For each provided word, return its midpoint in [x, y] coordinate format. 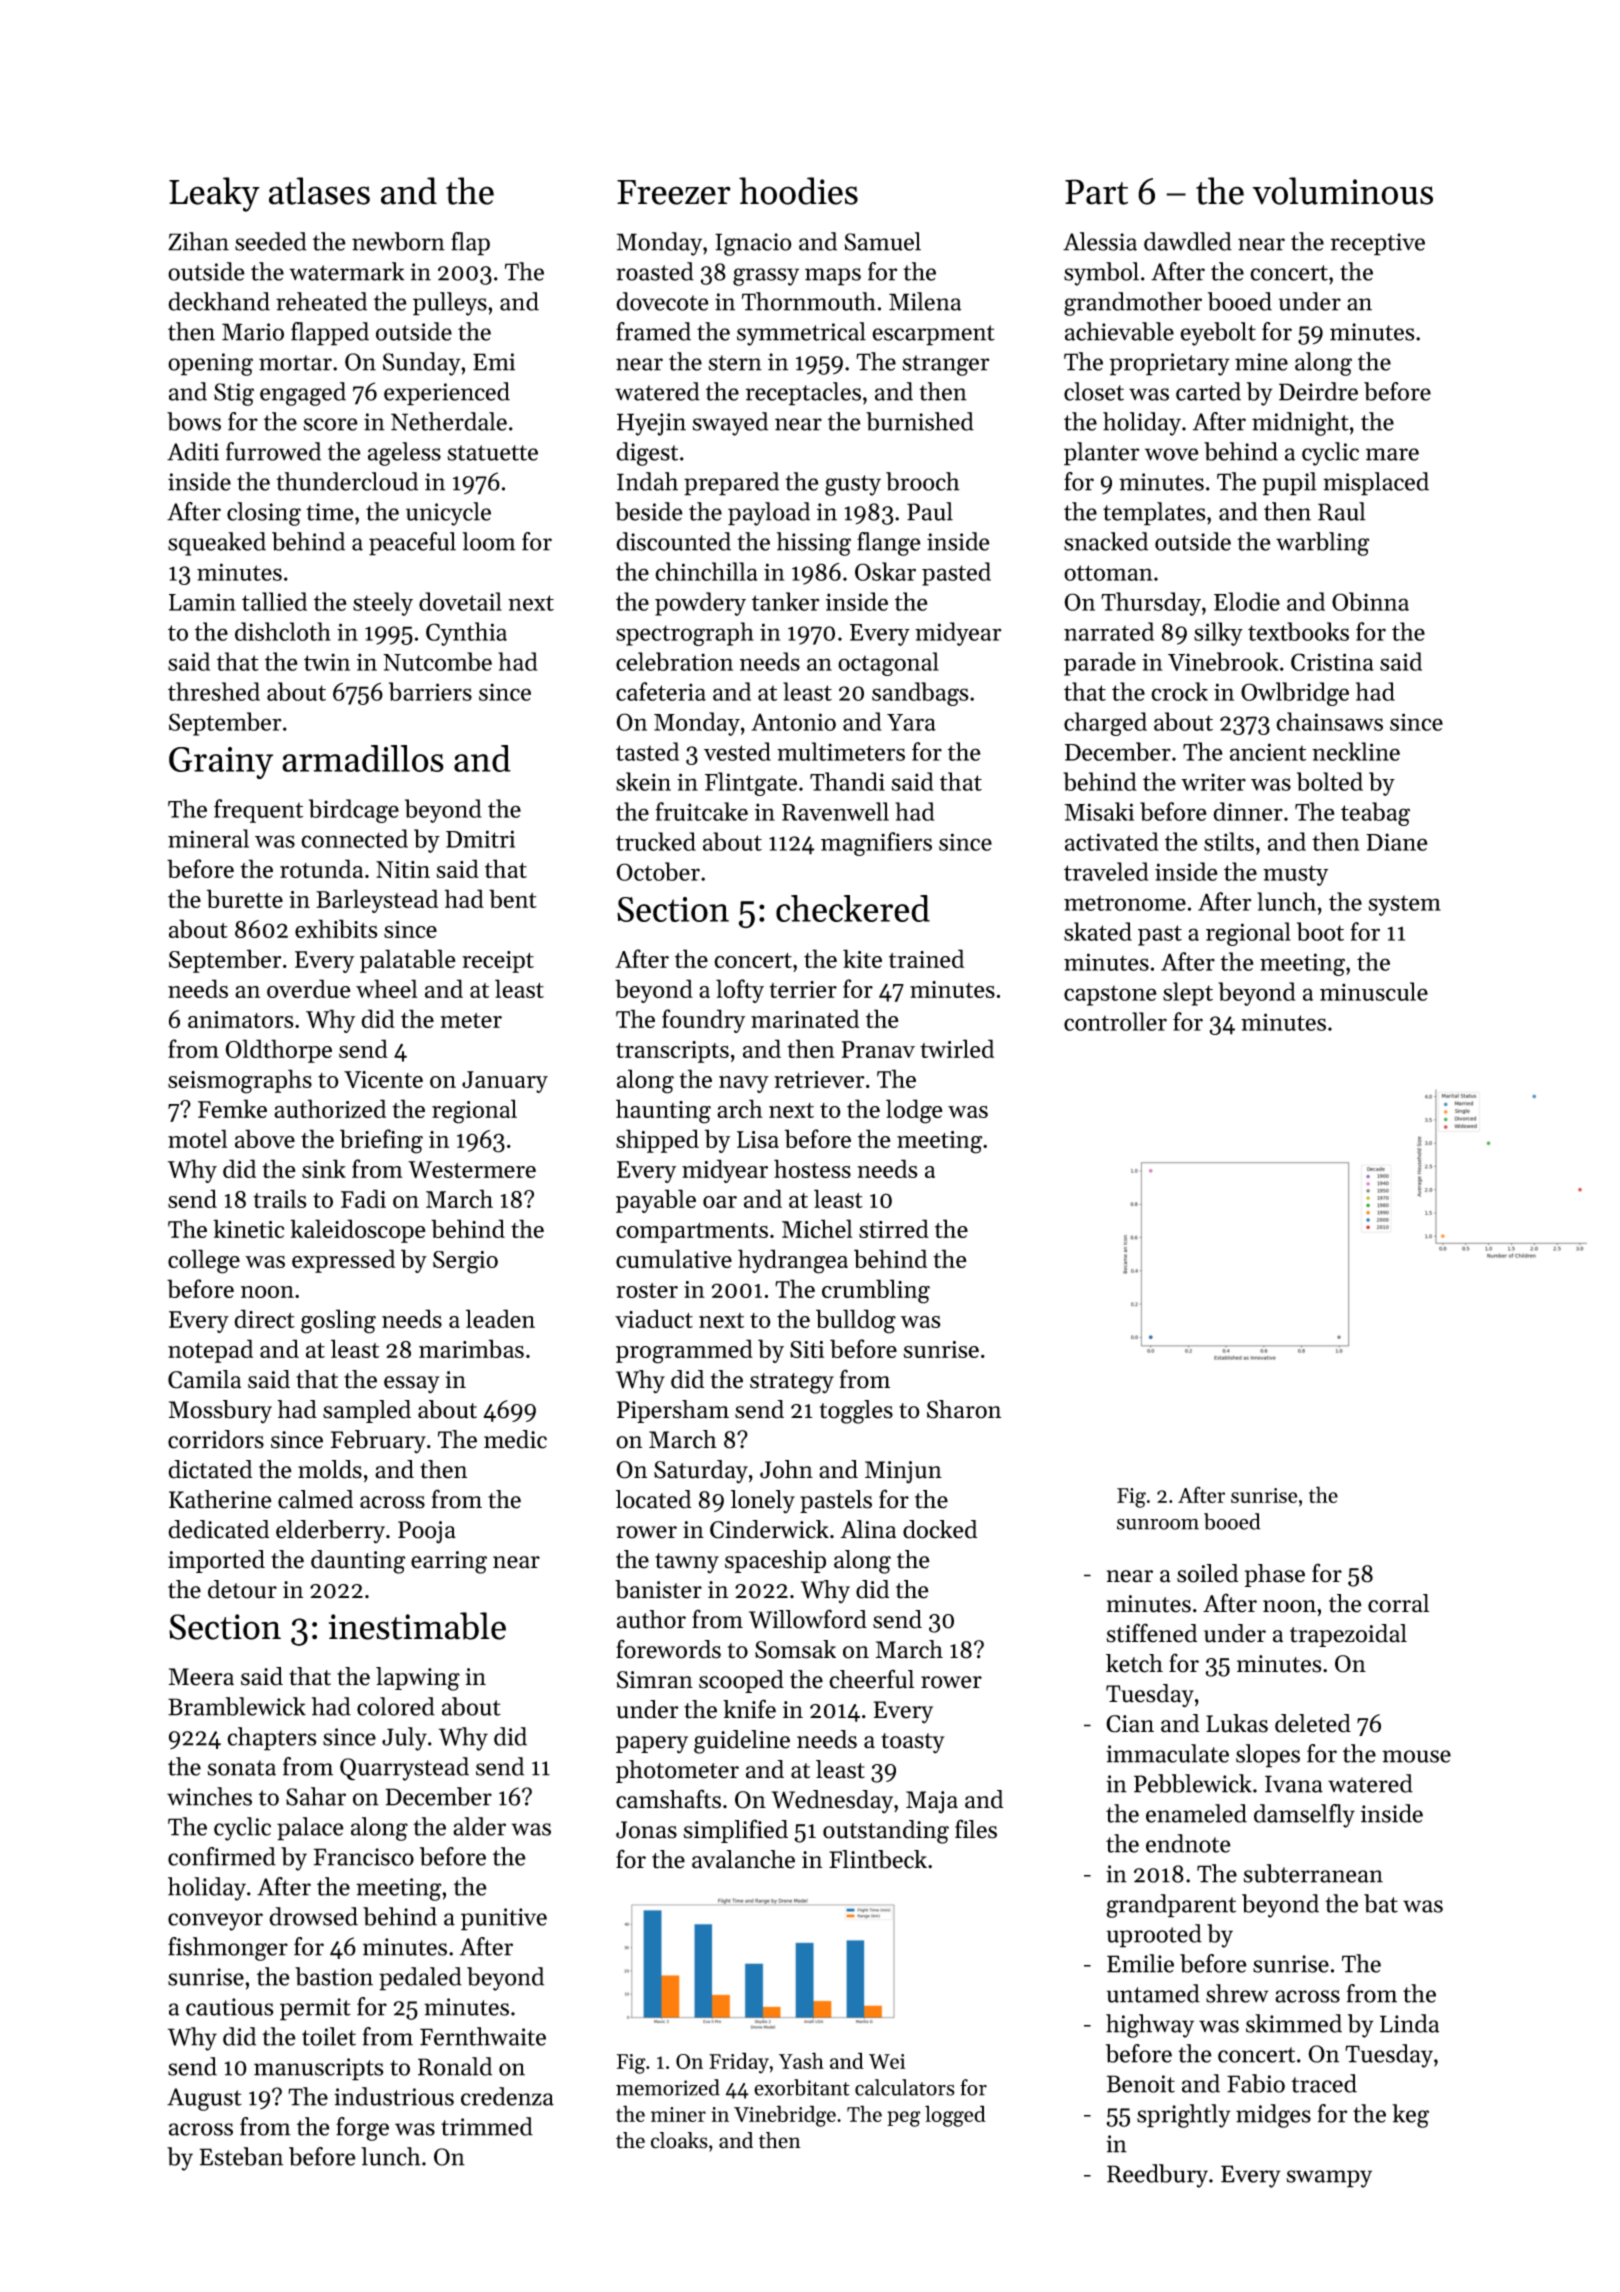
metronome [1125, 903]
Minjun [903, 1472]
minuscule [1374, 991]
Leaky [214, 194]
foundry [703, 1021]
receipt [498, 962]
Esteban [241, 2156]
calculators [905, 2087]
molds [330, 1469]
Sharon [964, 1409]
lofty [740, 991]
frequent [258, 811]
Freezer [674, 192]
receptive [1378, 244]
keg [1410, 2116]
